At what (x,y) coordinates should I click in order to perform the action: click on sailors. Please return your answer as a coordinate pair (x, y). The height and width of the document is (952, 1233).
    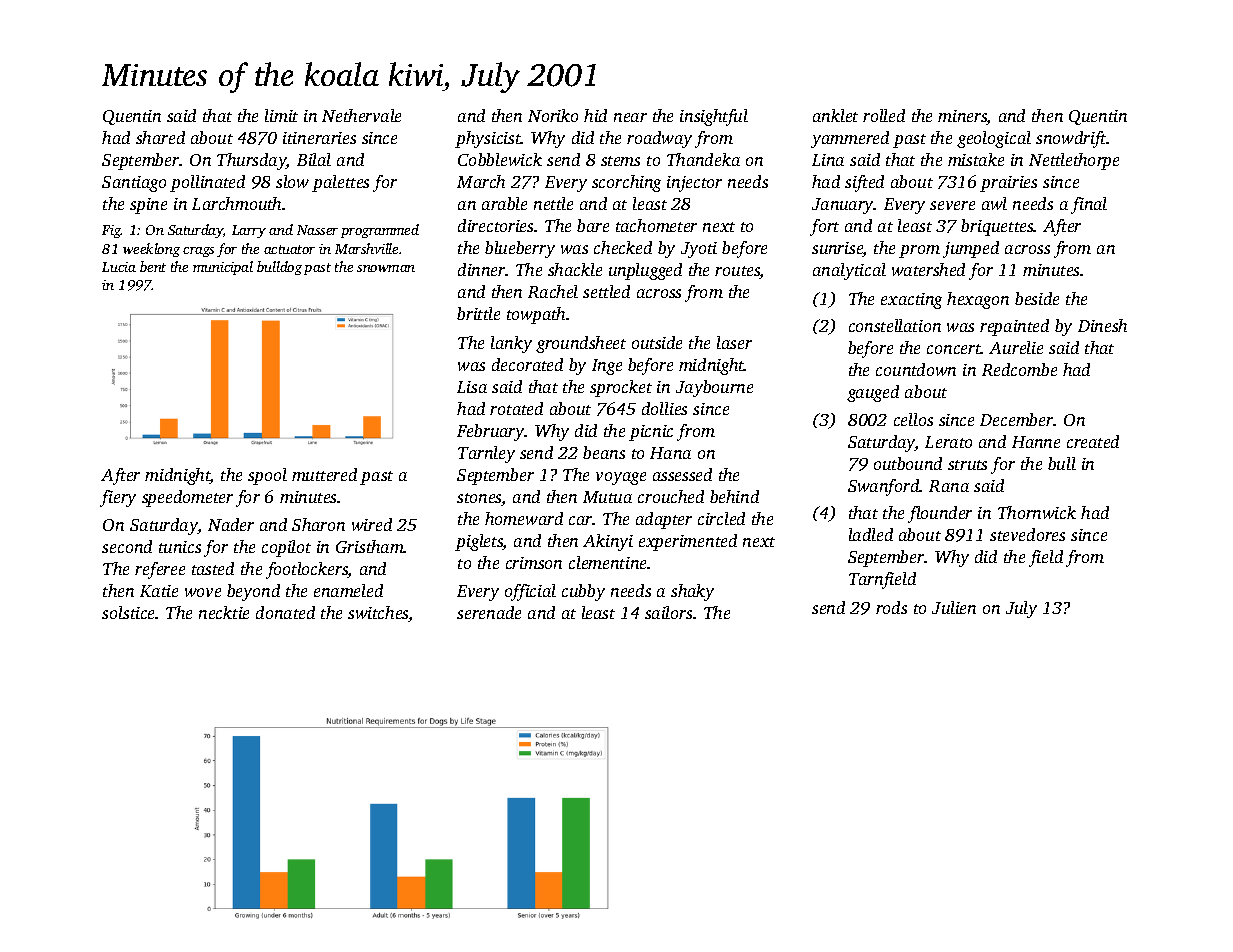
    Looking at the image, I should click on (668, 612).
